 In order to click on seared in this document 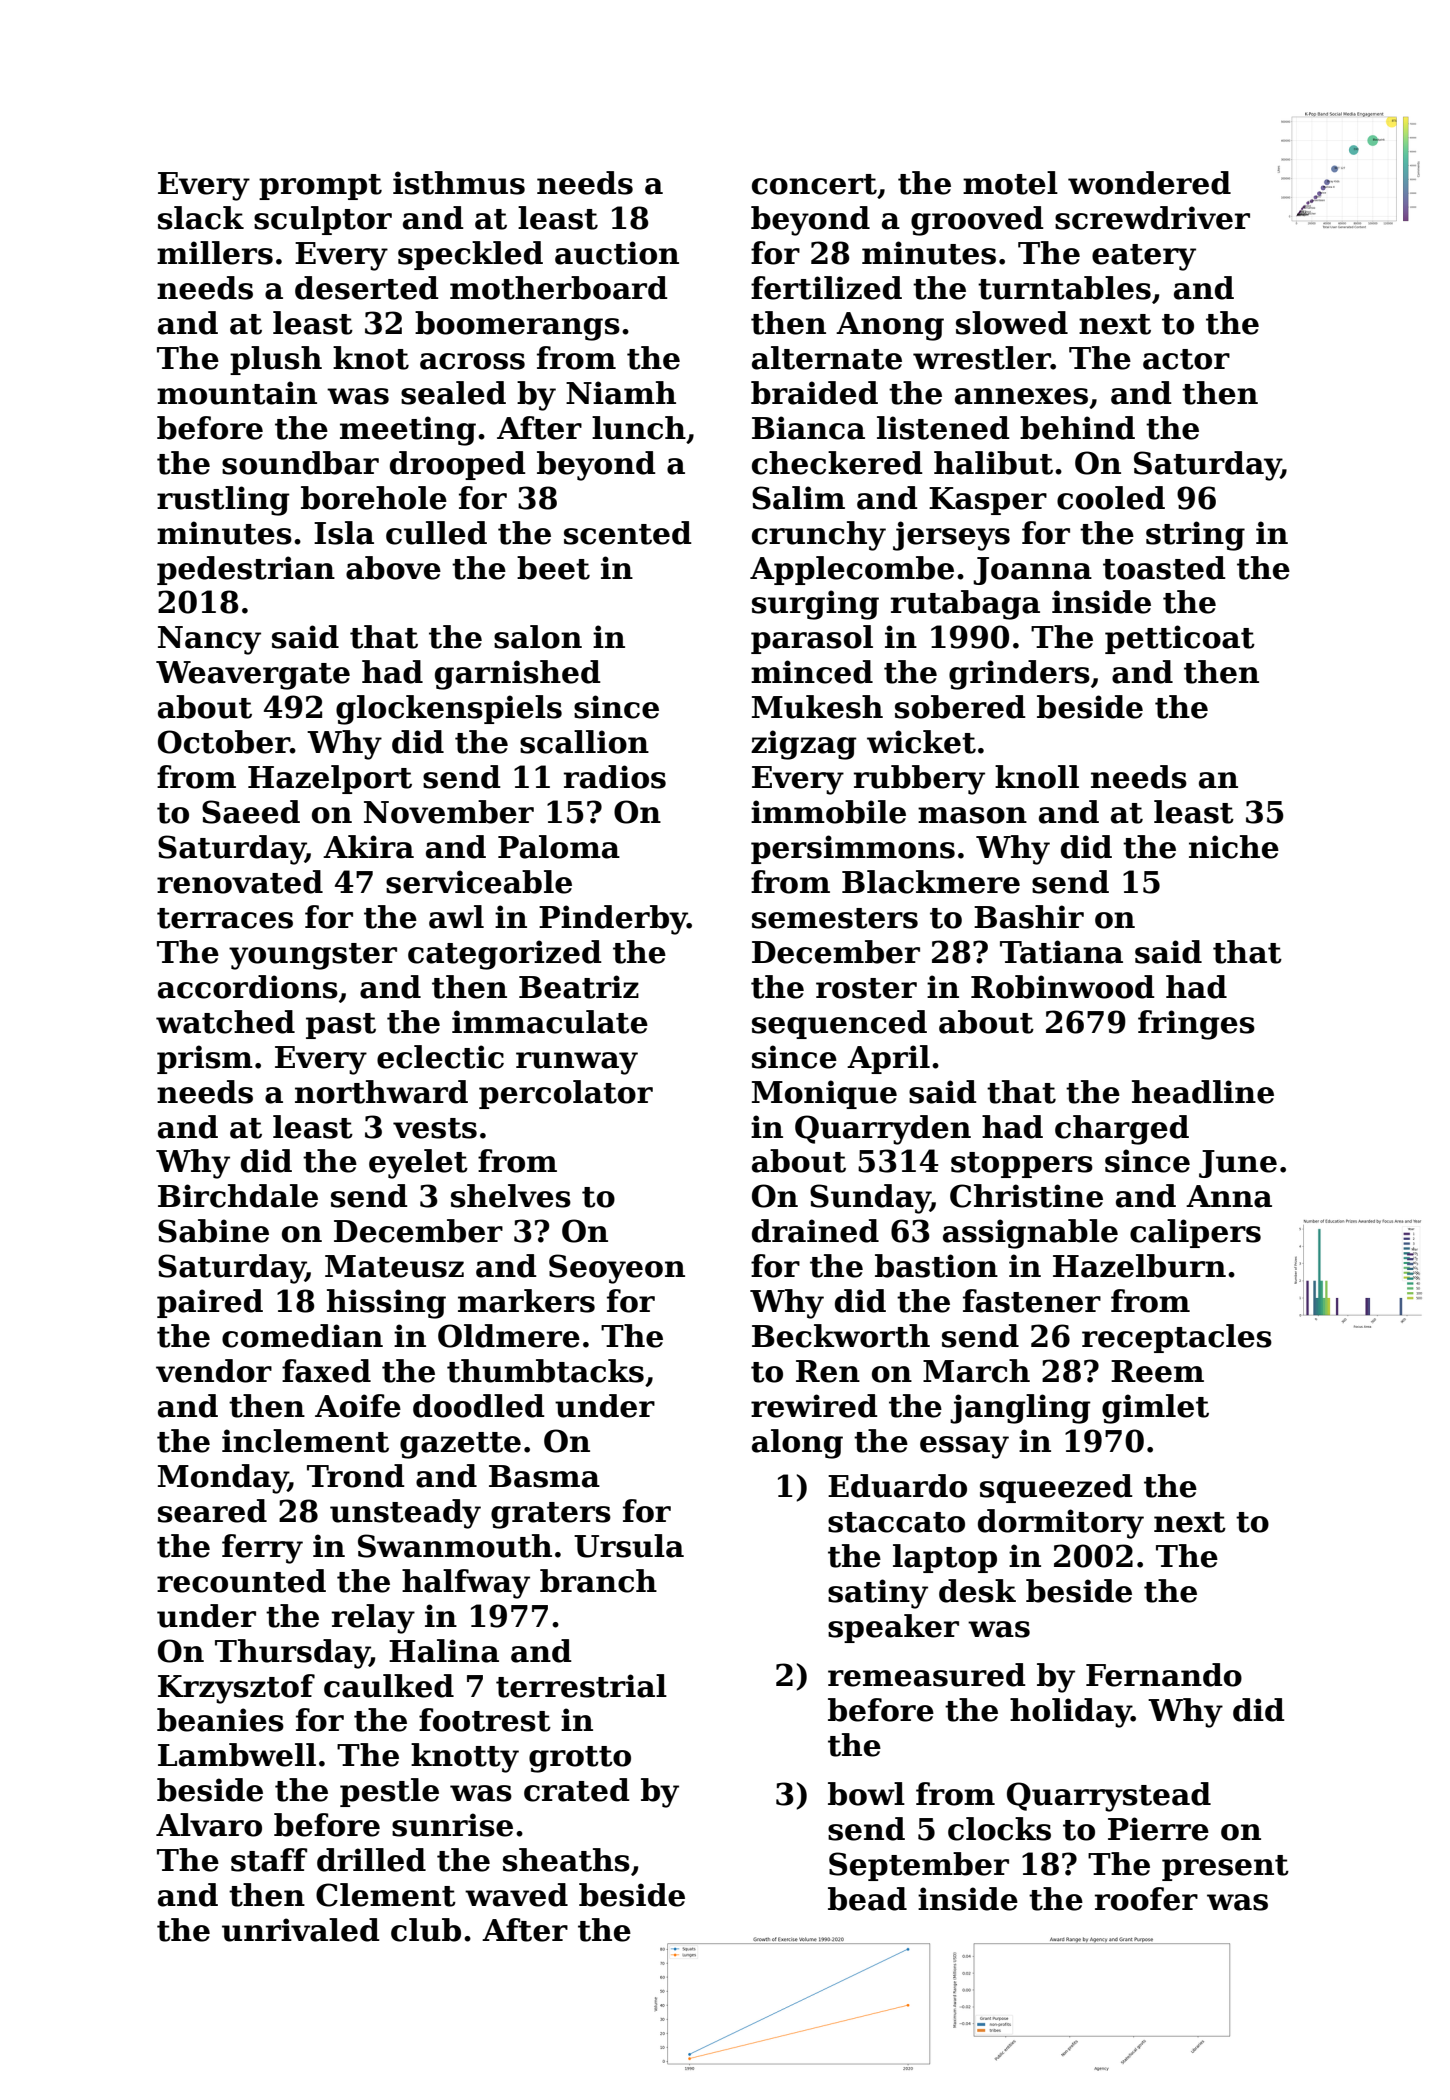, I will do `click(212, 1511)`.
